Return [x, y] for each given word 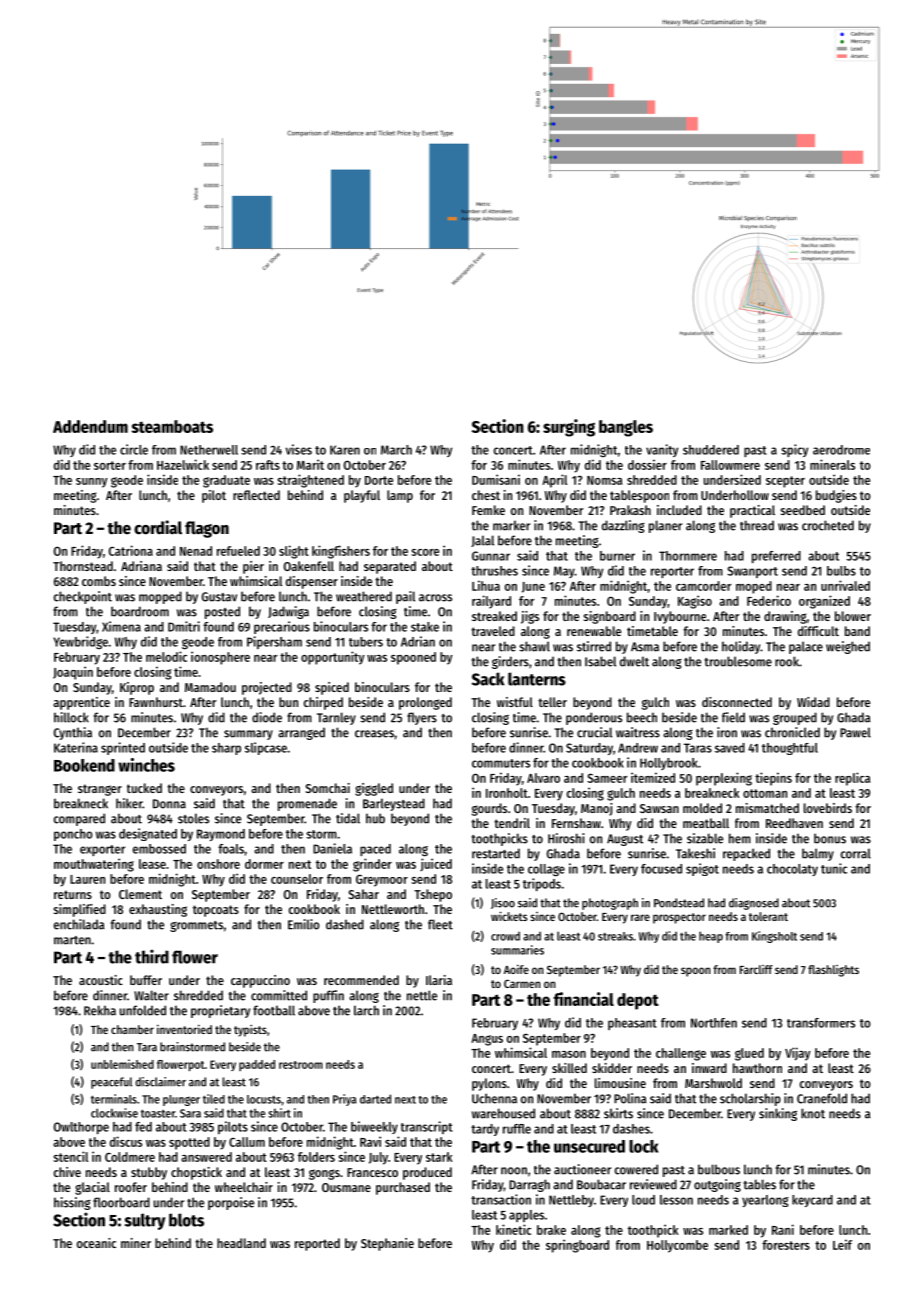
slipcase [266, 748]
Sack [488, 679]
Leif [842, 1244]
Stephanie [387, 1244]
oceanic [96, 1243]
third [152, 956]
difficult [818, 631]
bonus [830, 838]
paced [375, 850]
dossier [647, 464]
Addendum [90, 426]
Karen [345, 450]
